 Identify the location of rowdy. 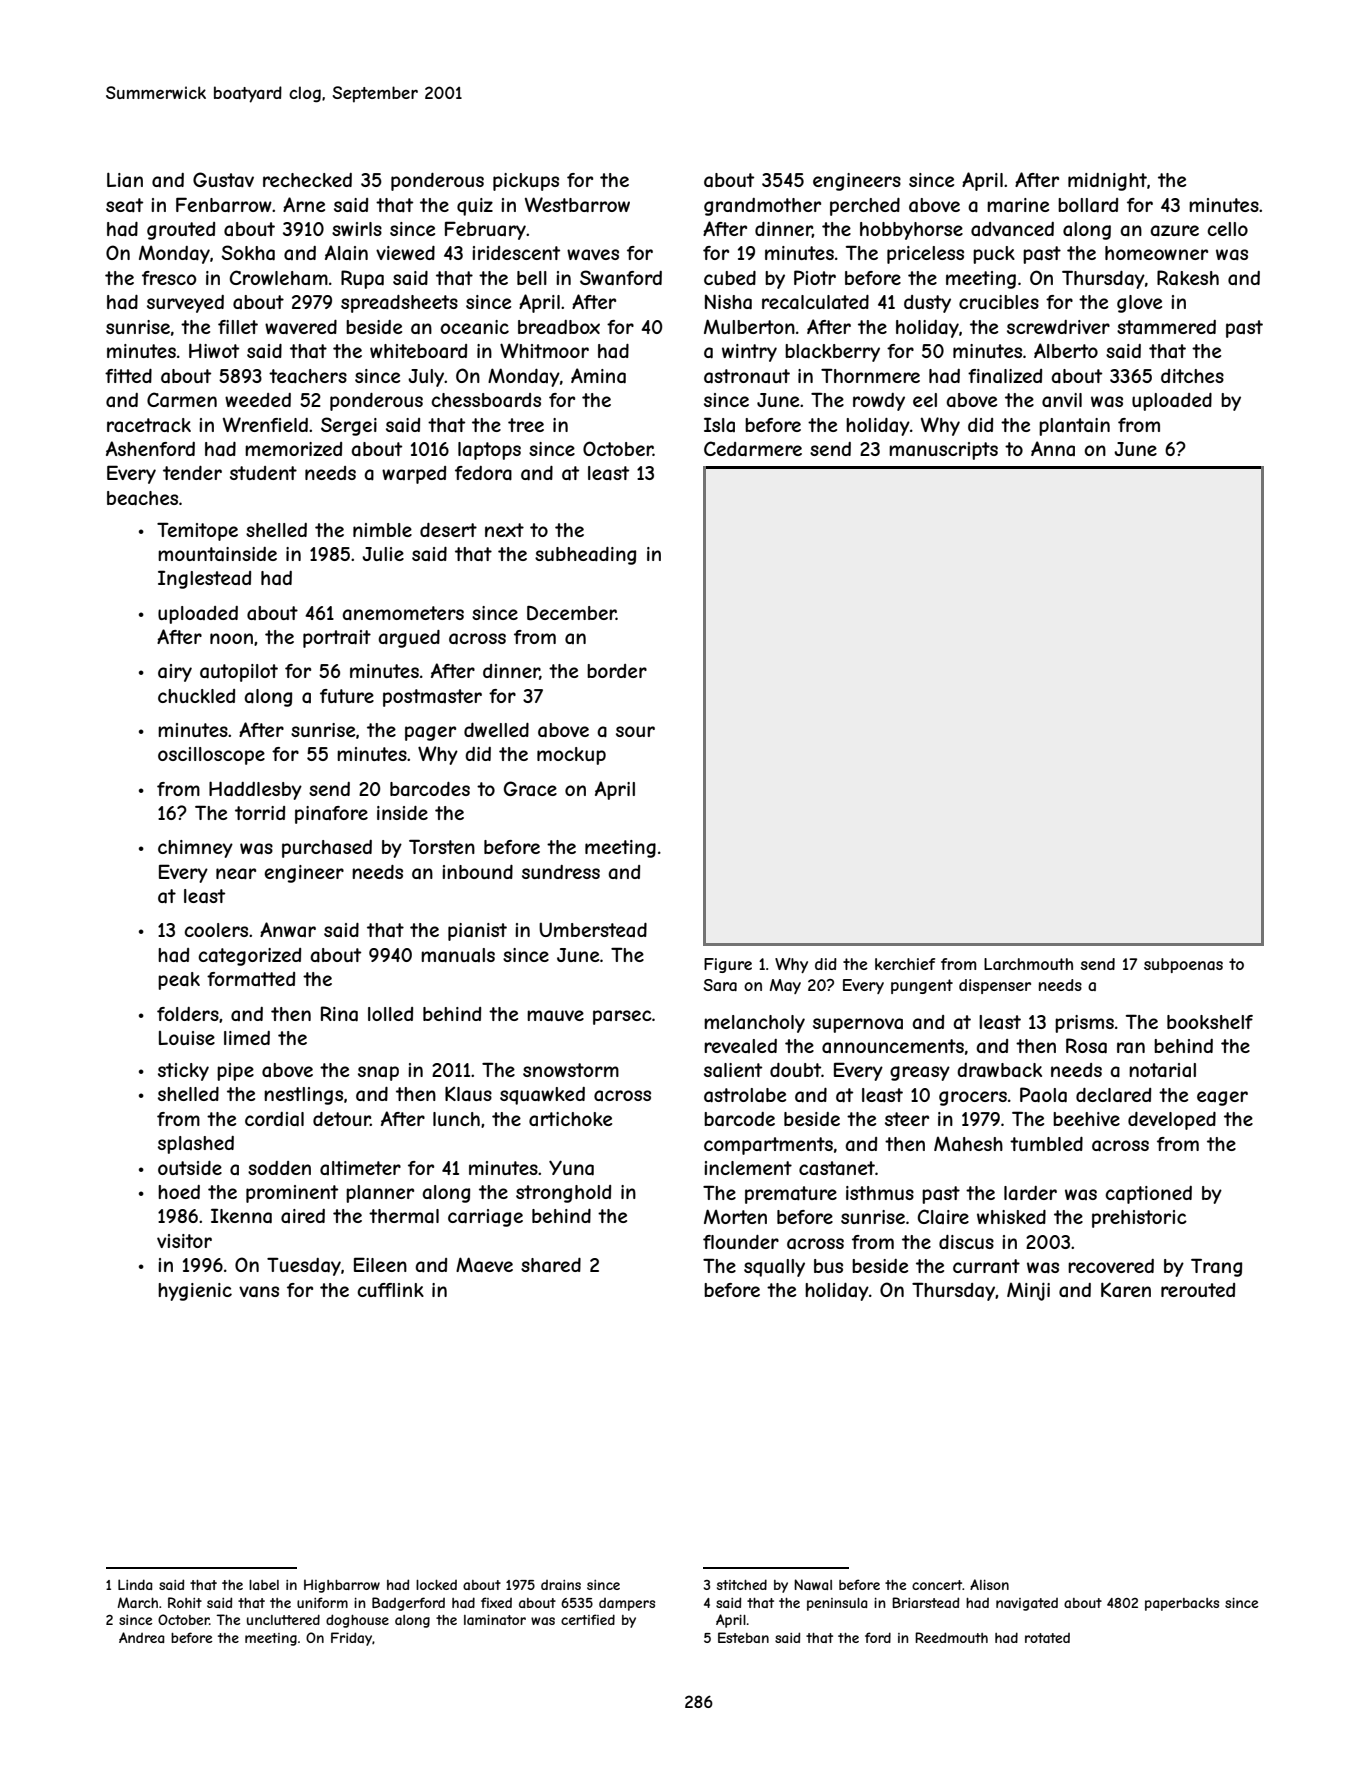
(879, 402).
